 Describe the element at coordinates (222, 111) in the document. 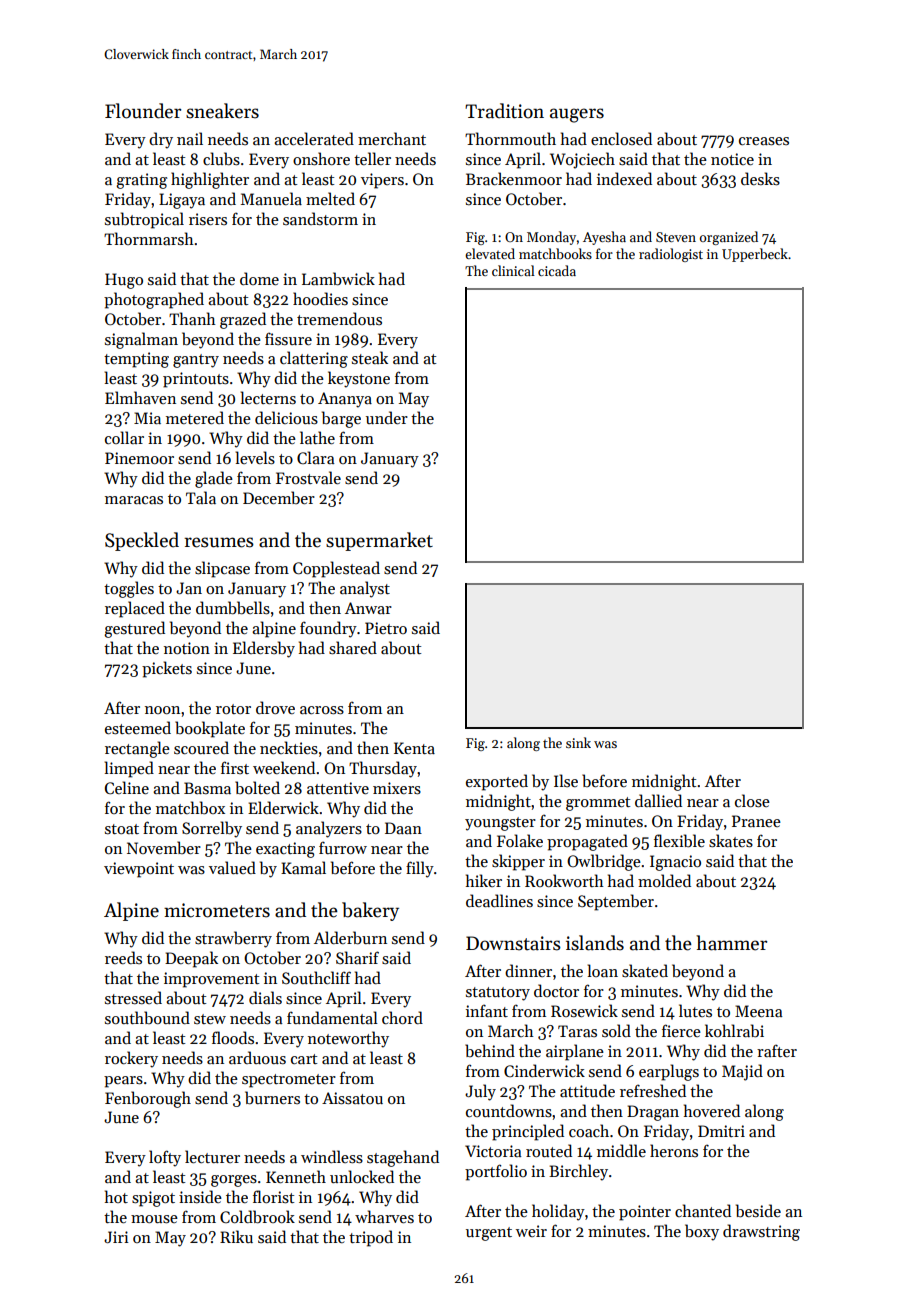

I see `sneakers` at that location.
